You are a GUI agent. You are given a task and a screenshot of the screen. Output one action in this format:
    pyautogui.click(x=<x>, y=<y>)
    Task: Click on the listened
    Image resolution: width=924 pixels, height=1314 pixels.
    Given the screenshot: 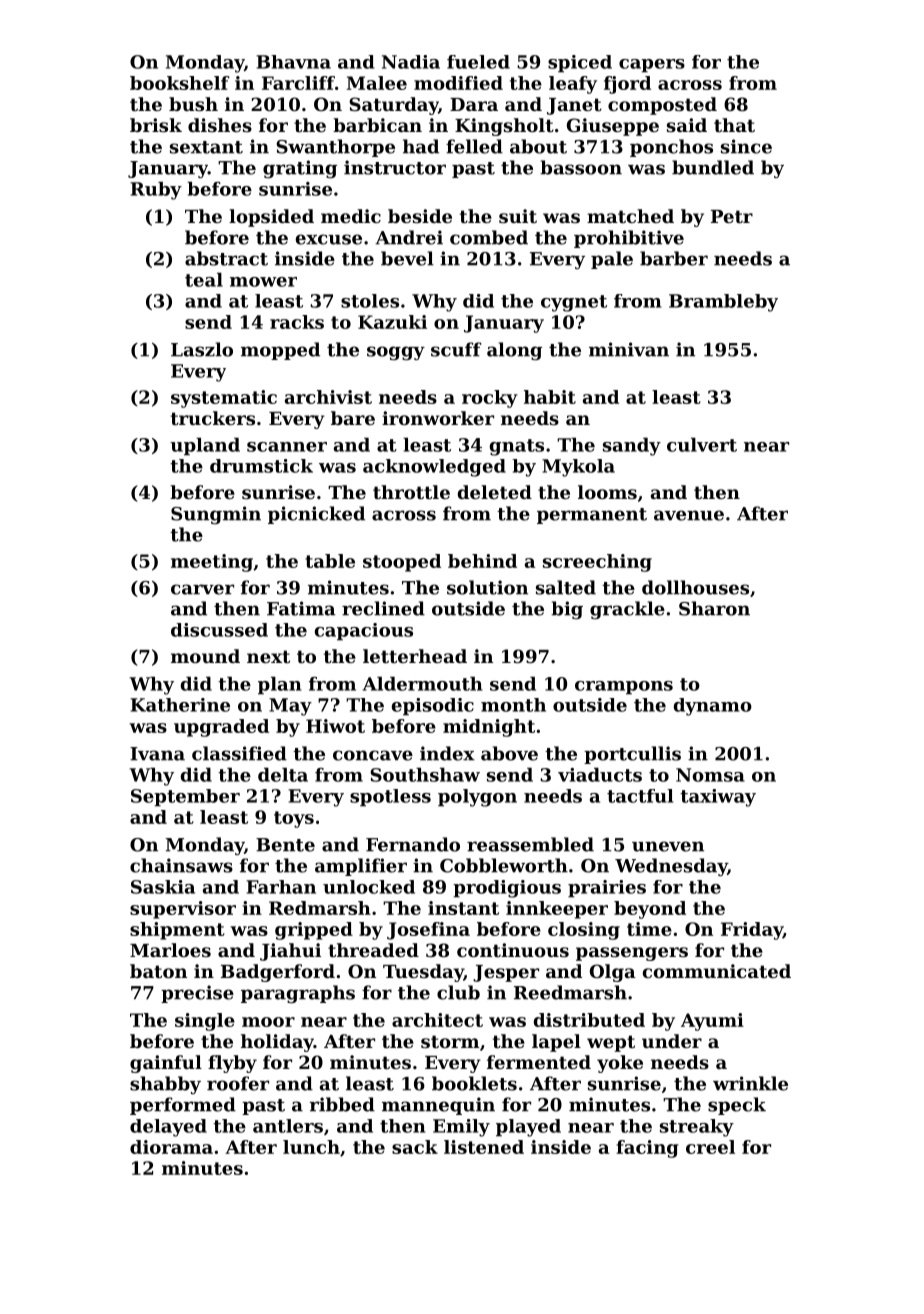 What is the action you would take?
    pyautogui.click(x=484, y=1147)
